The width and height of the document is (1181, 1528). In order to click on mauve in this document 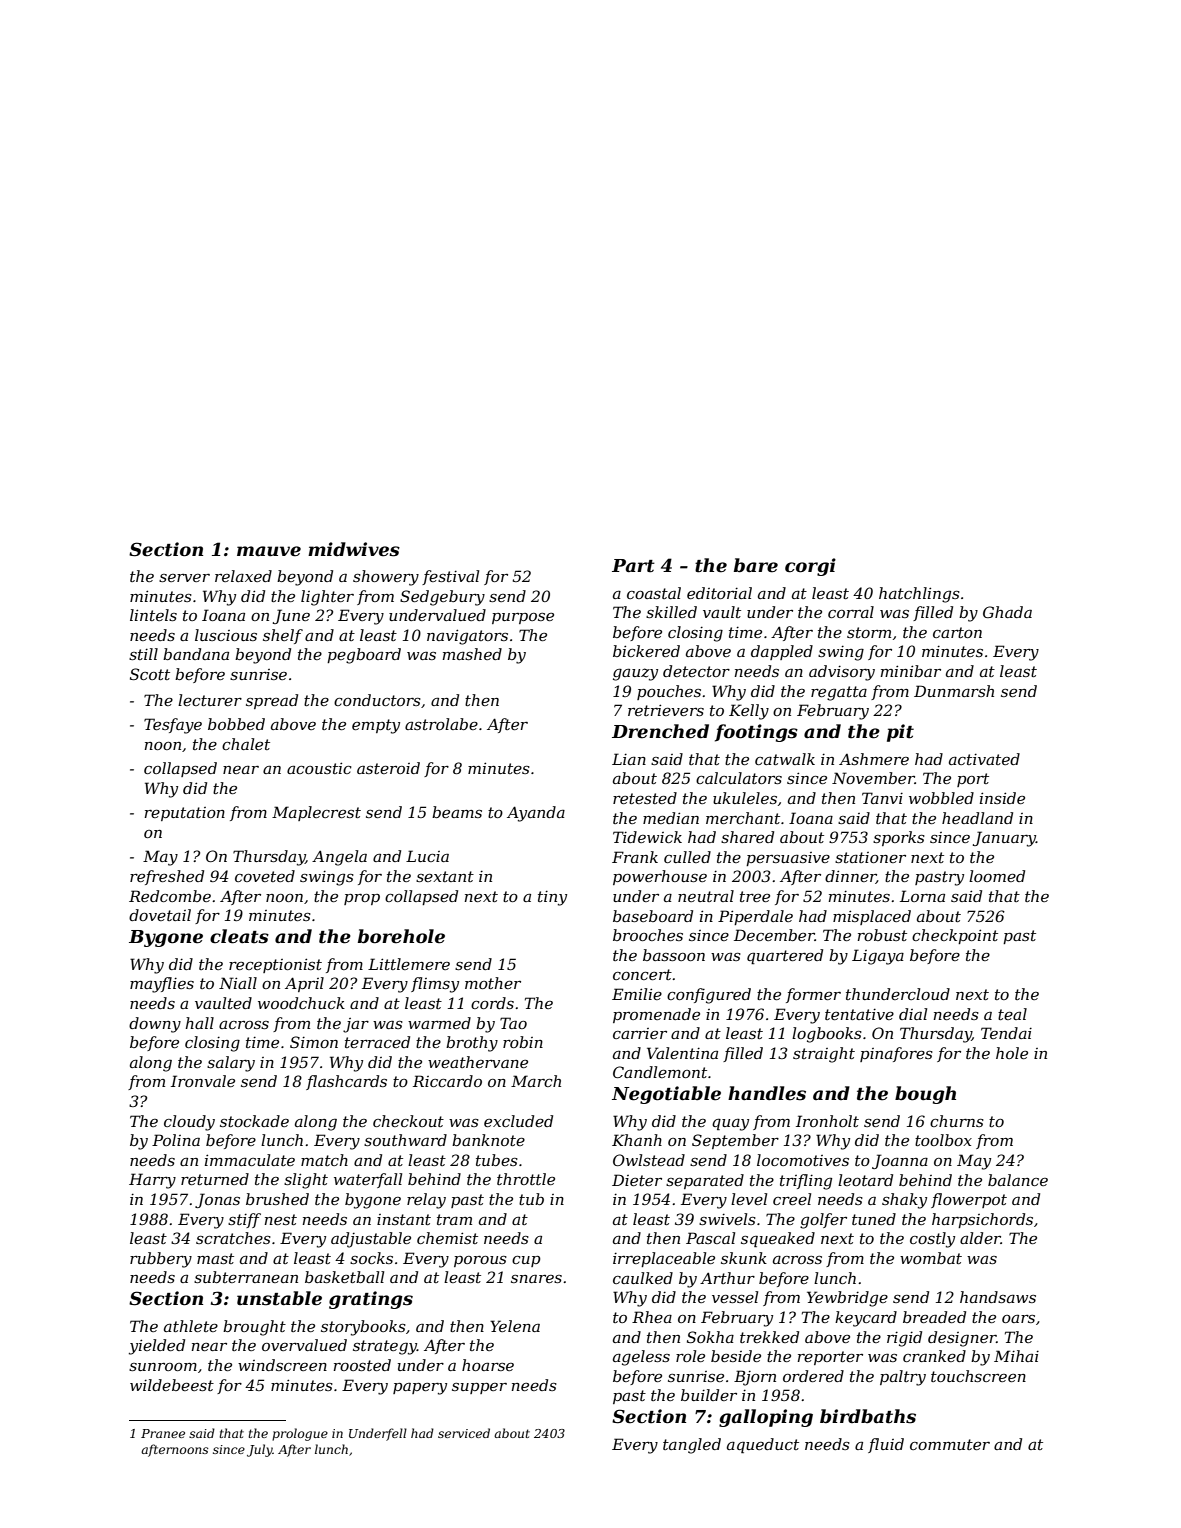, I will do `click(269, 551)`.
